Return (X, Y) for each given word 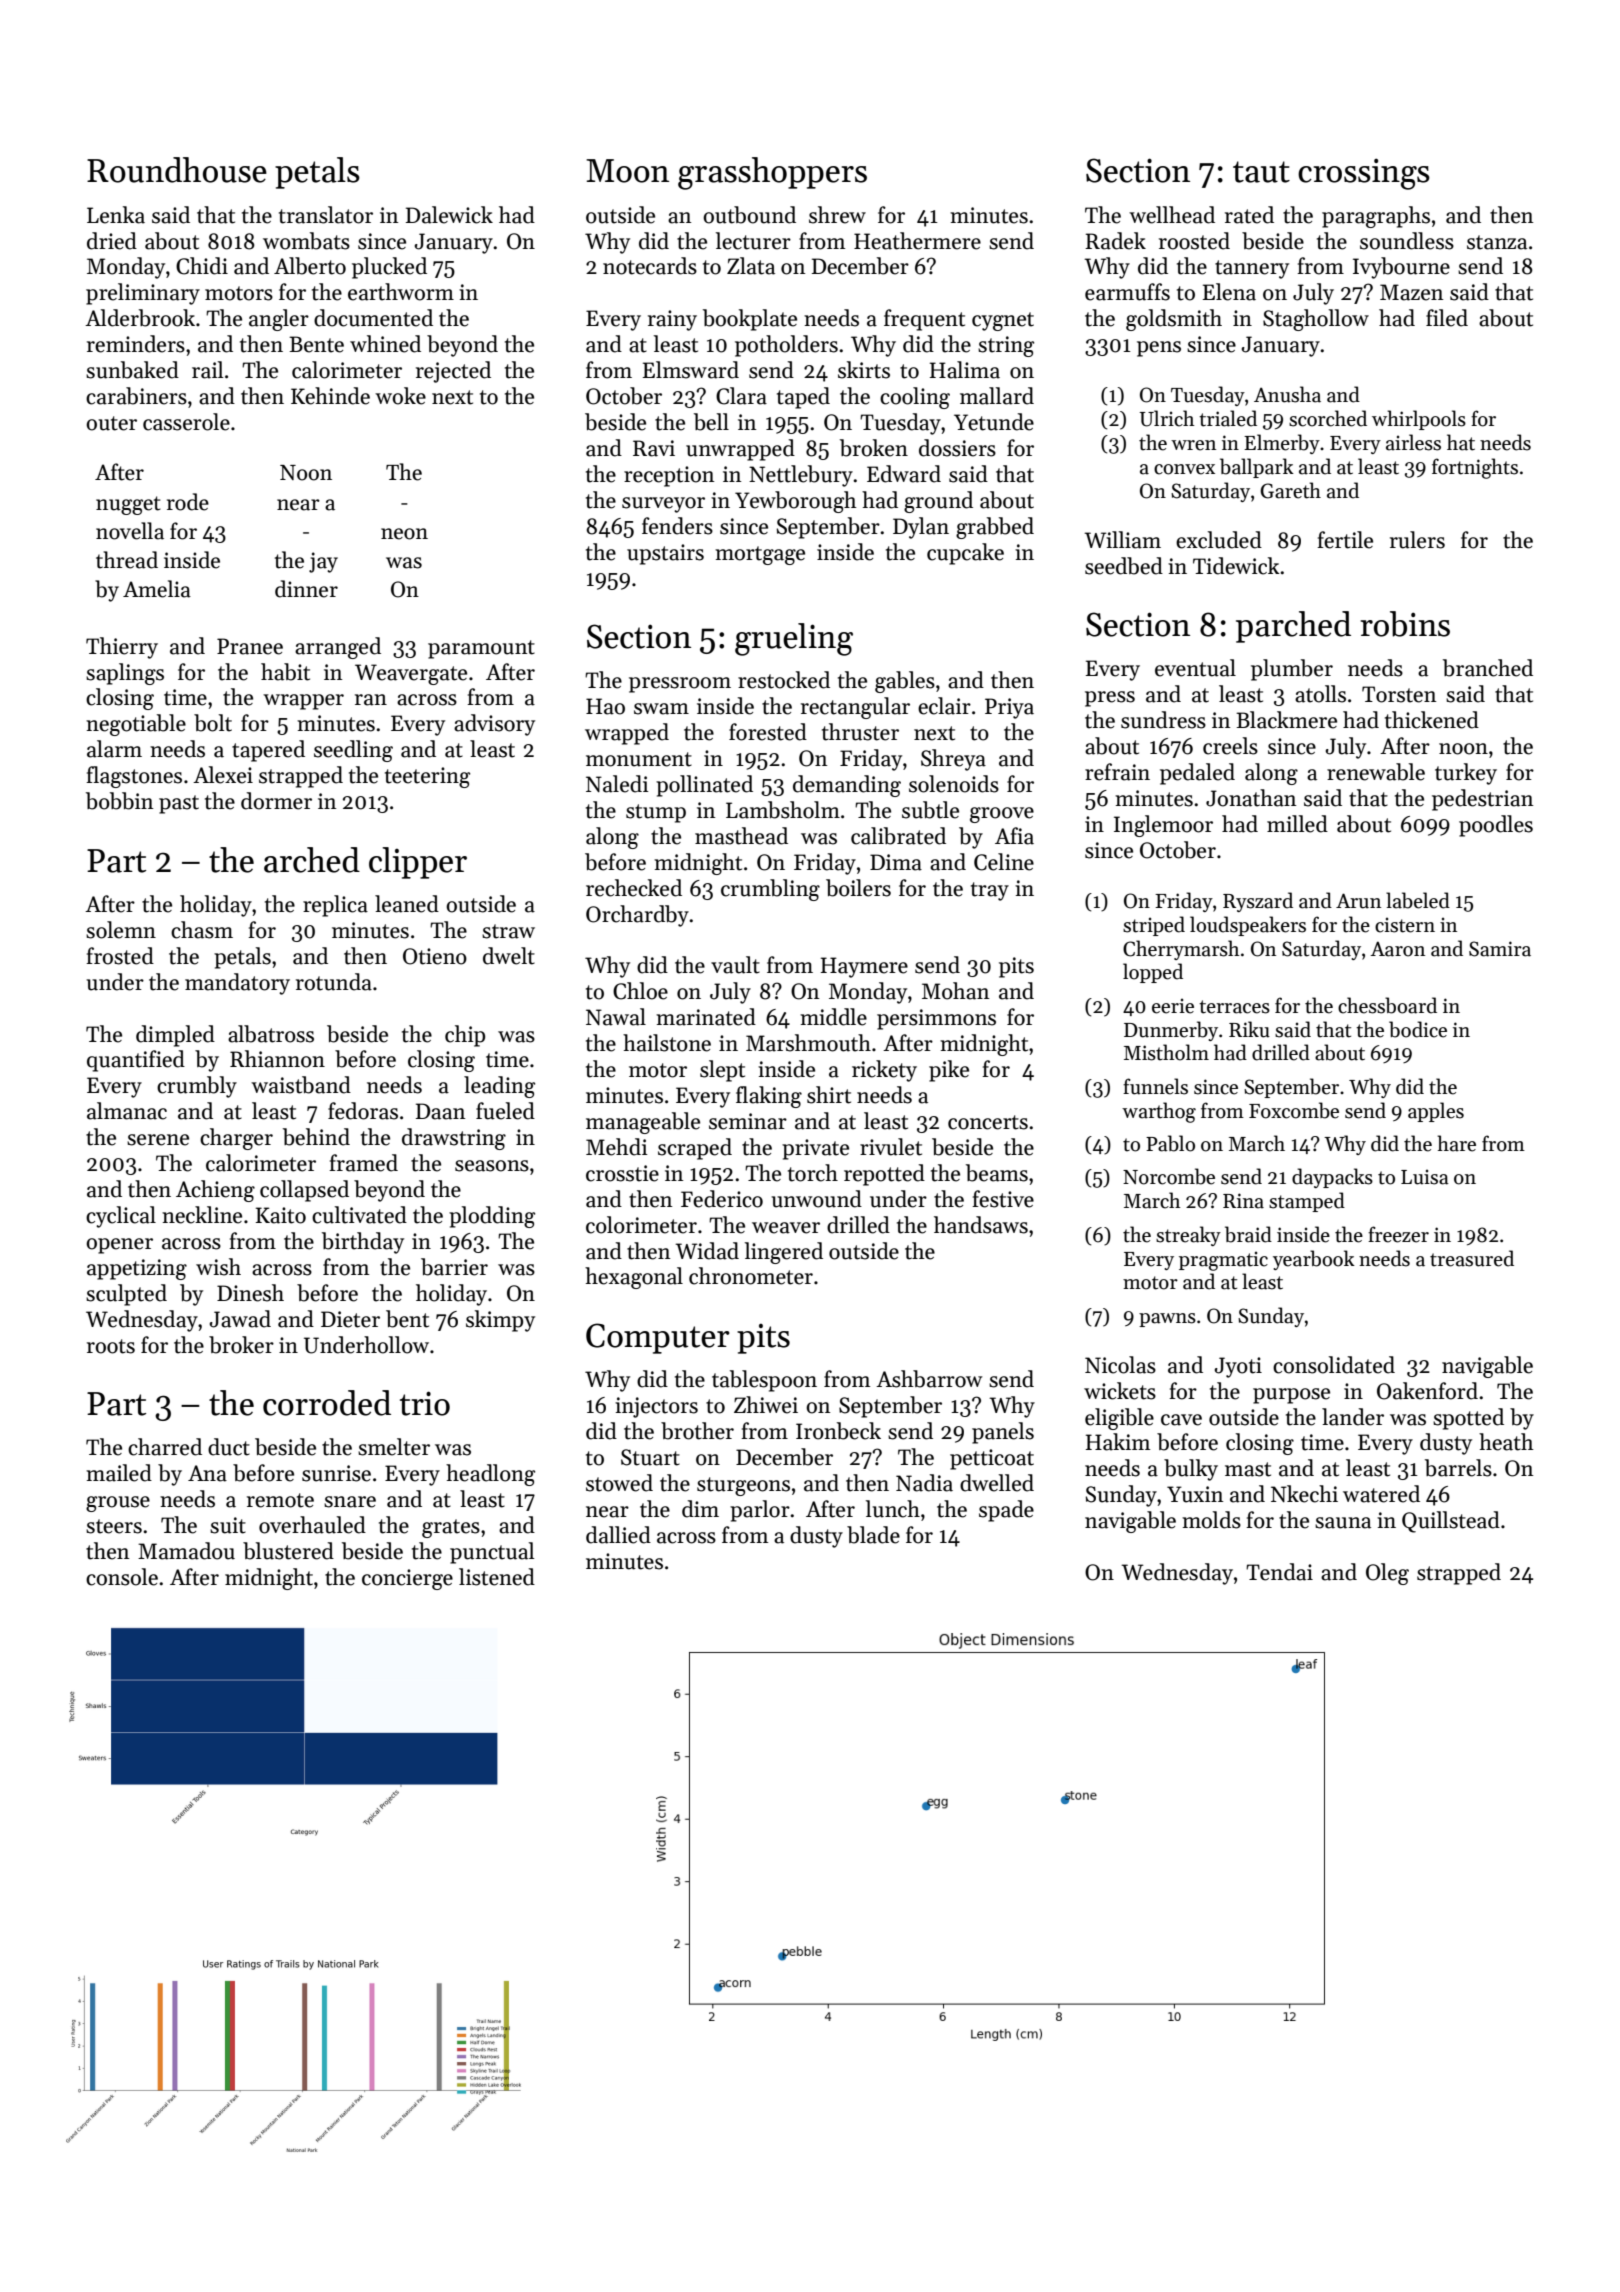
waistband (301, 1085)
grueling (794, 639)
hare (1456, 1143)
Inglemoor (1163, 826)
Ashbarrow (929, 1379)
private (815, 1149)
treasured (1472, 1258)
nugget (128, 505)
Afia (1014, 836)
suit (228, 1525)
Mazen (1411, 292)
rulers (1417, 540)
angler (279, 320)
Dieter (350, 1319)
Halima (965, 370)
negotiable (136, 725)
